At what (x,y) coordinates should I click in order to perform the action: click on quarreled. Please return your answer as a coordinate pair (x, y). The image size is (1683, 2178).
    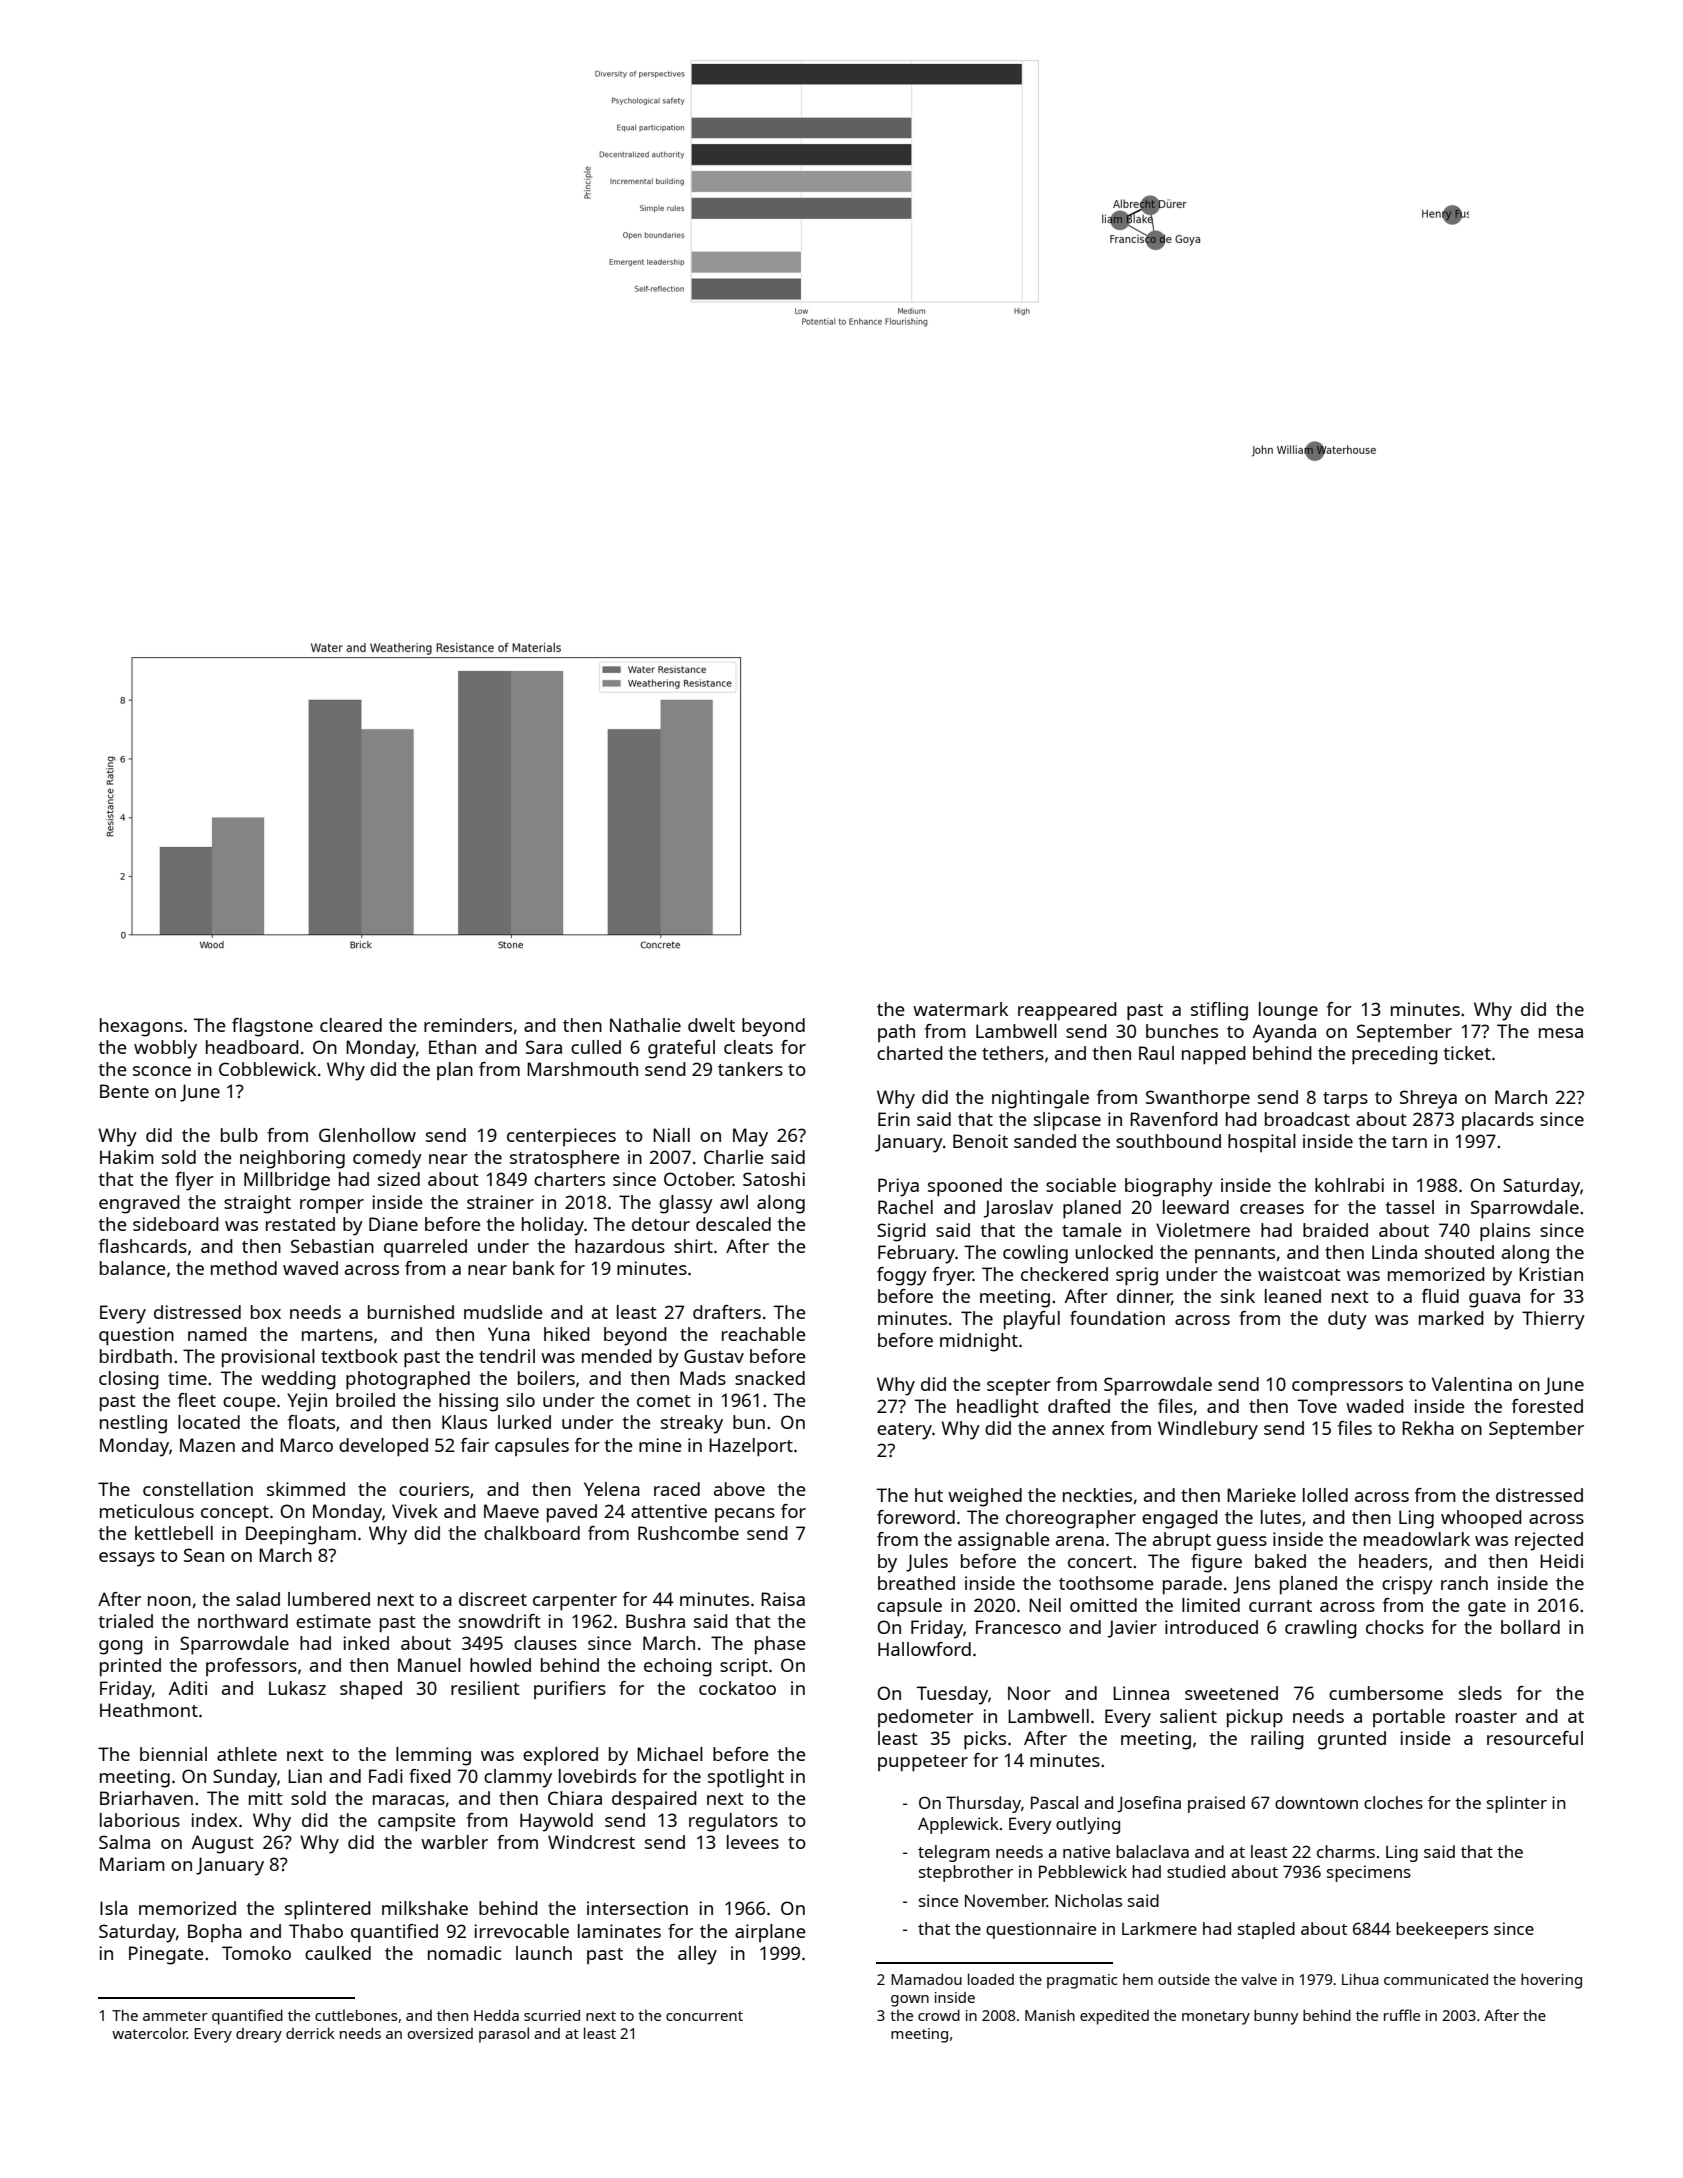
    Looking at the image, I should click on (425, 1248).
